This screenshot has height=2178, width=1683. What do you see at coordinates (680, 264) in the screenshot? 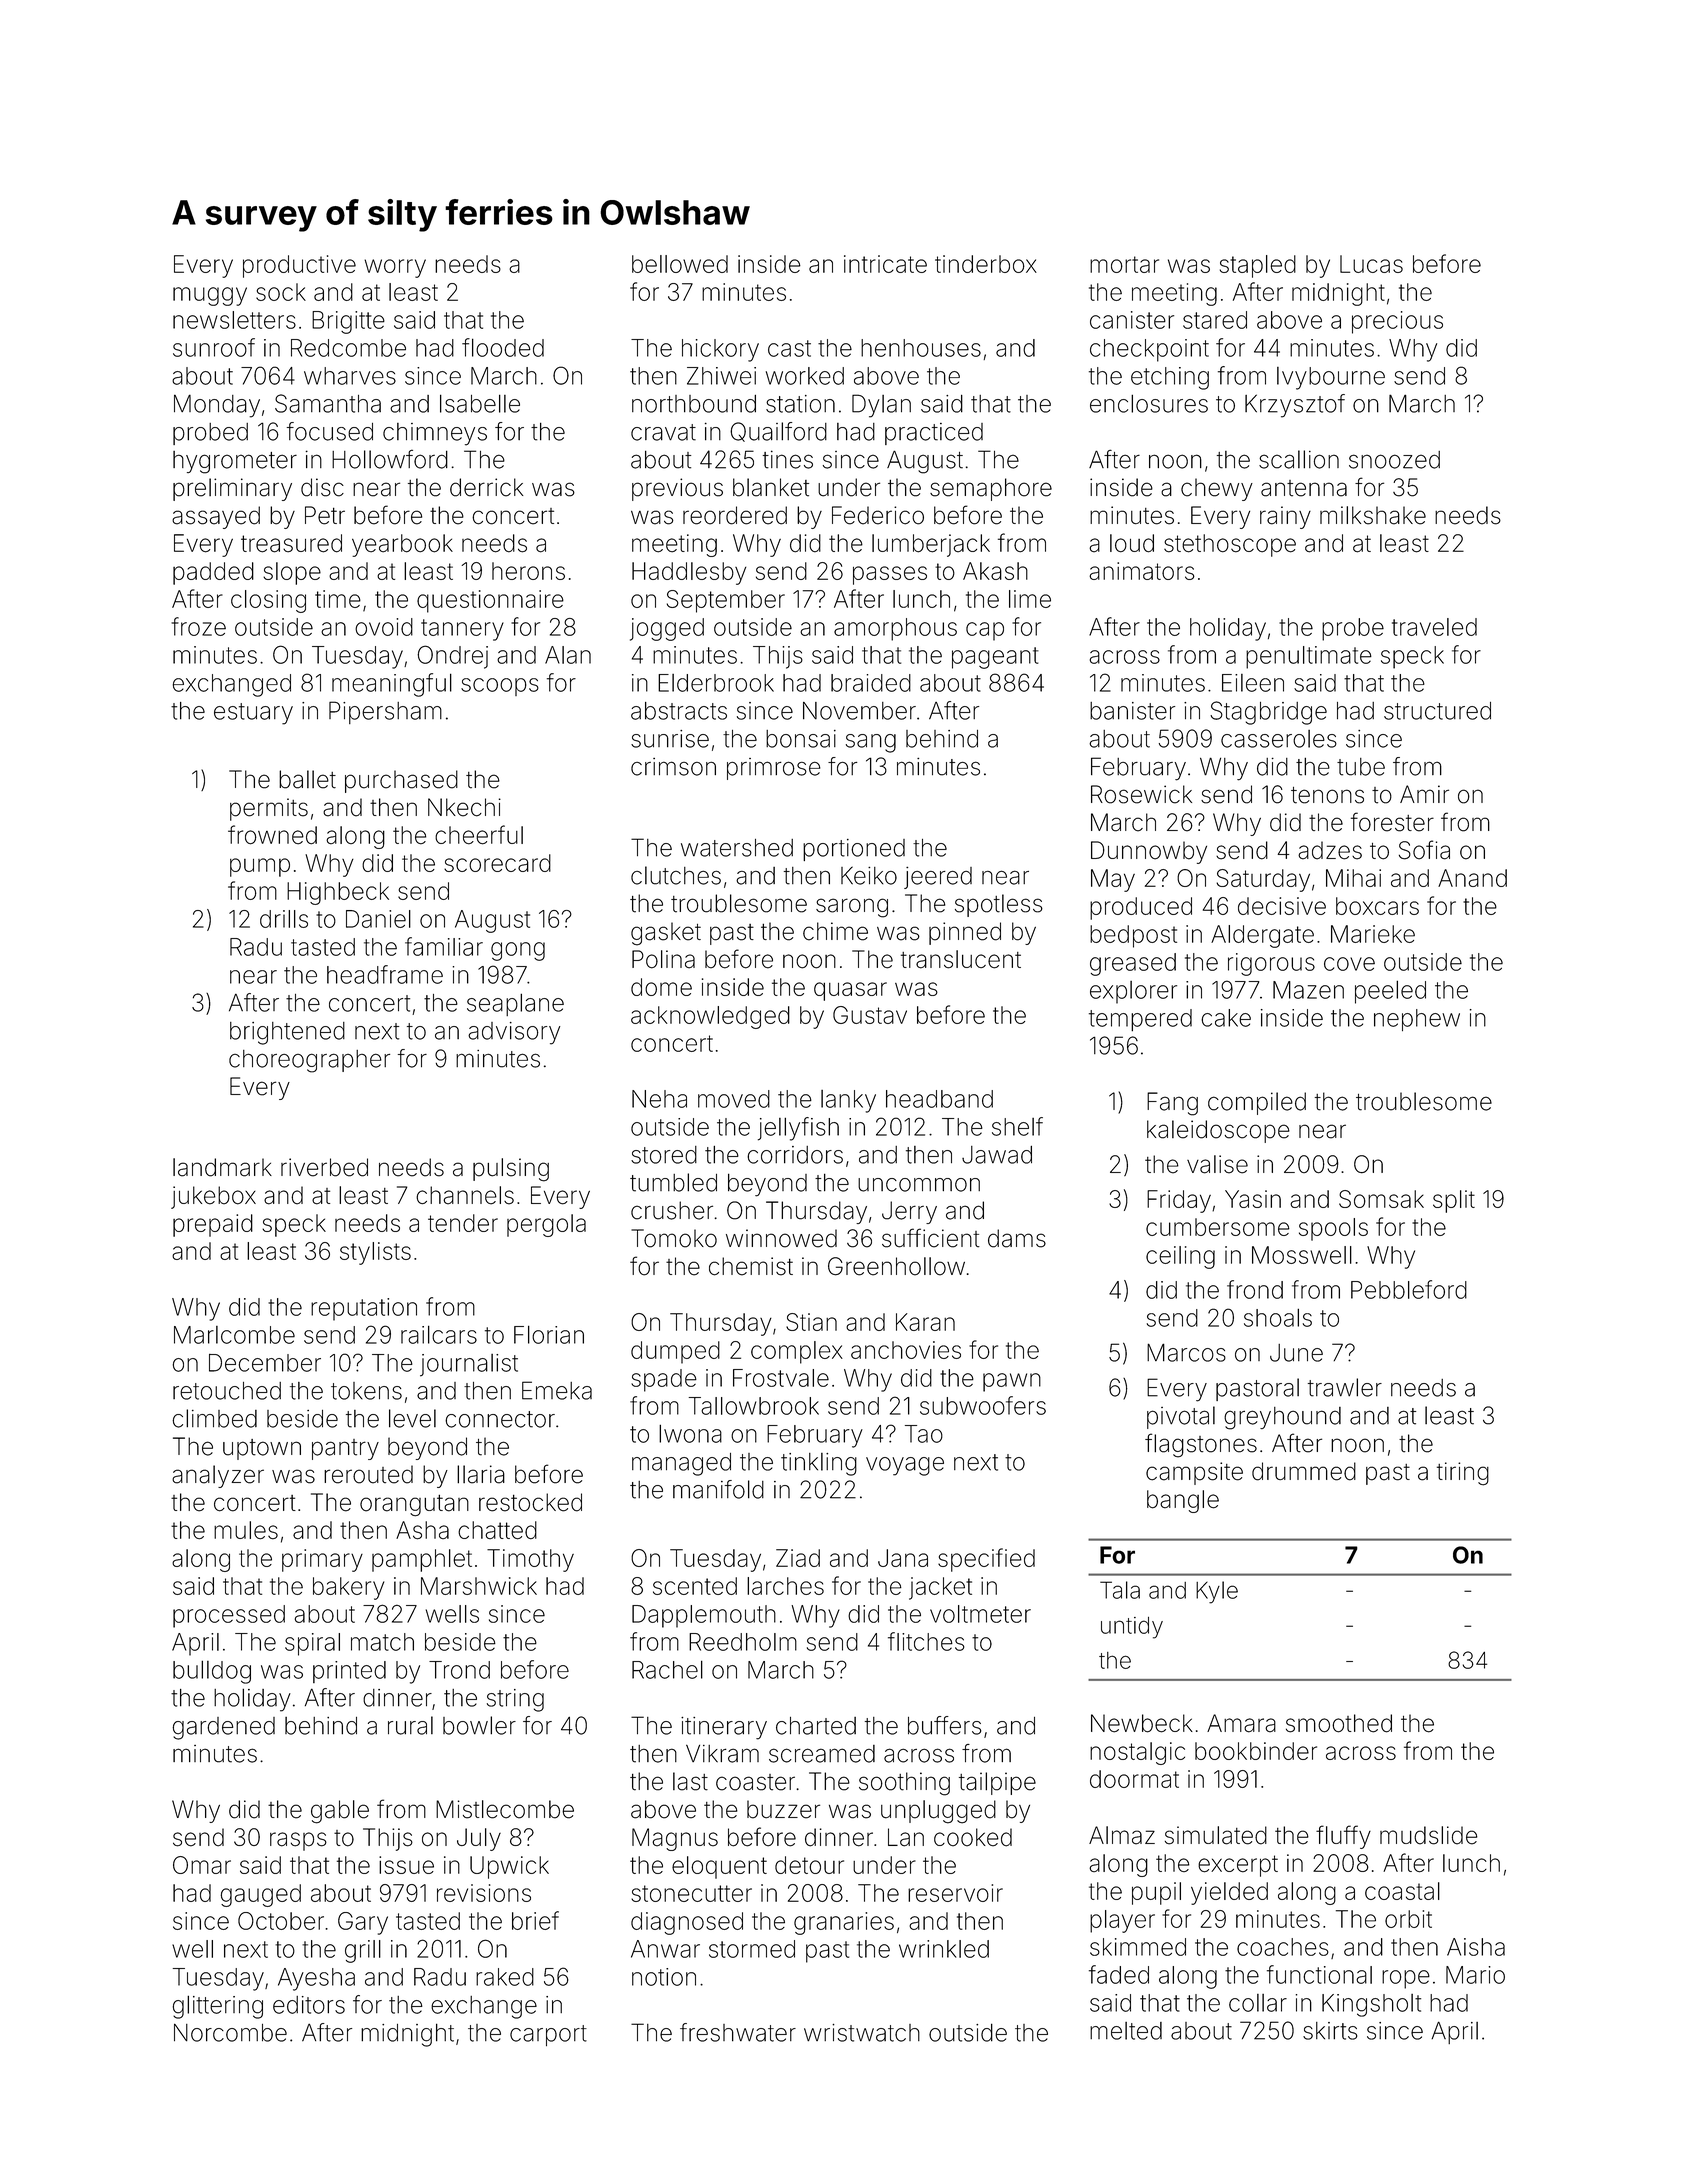
I see `bellowed` at bounding box center [680, 264].
